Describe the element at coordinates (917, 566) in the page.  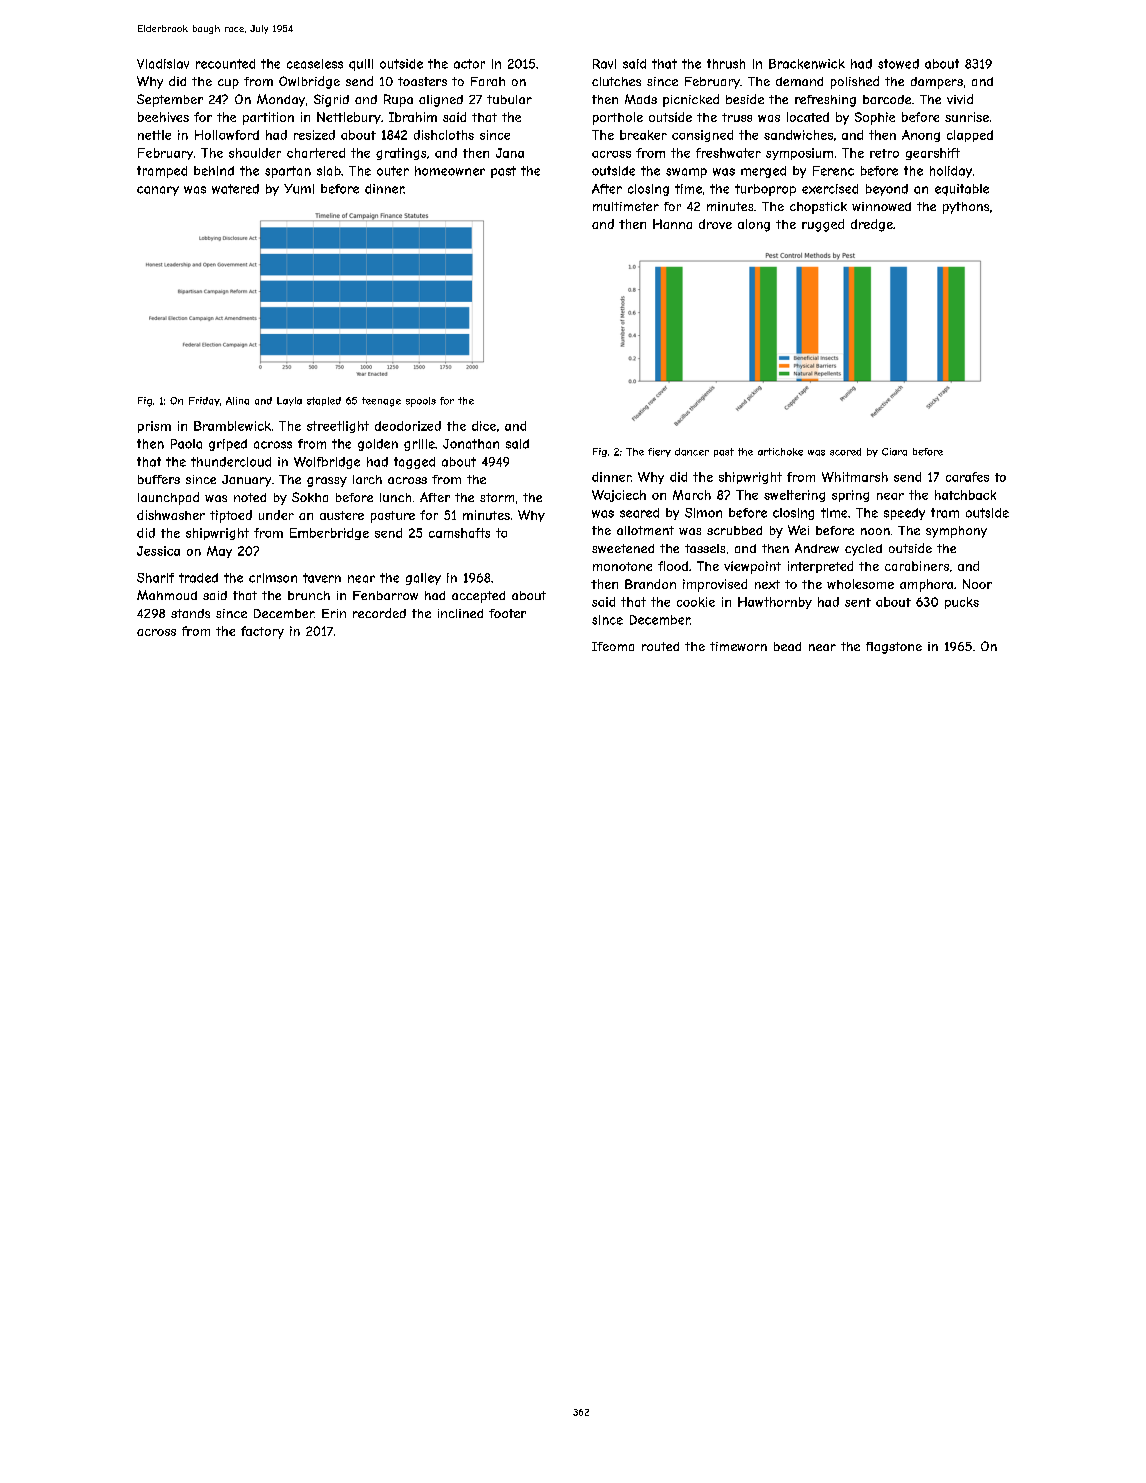
I see `carabiners` at that location.
